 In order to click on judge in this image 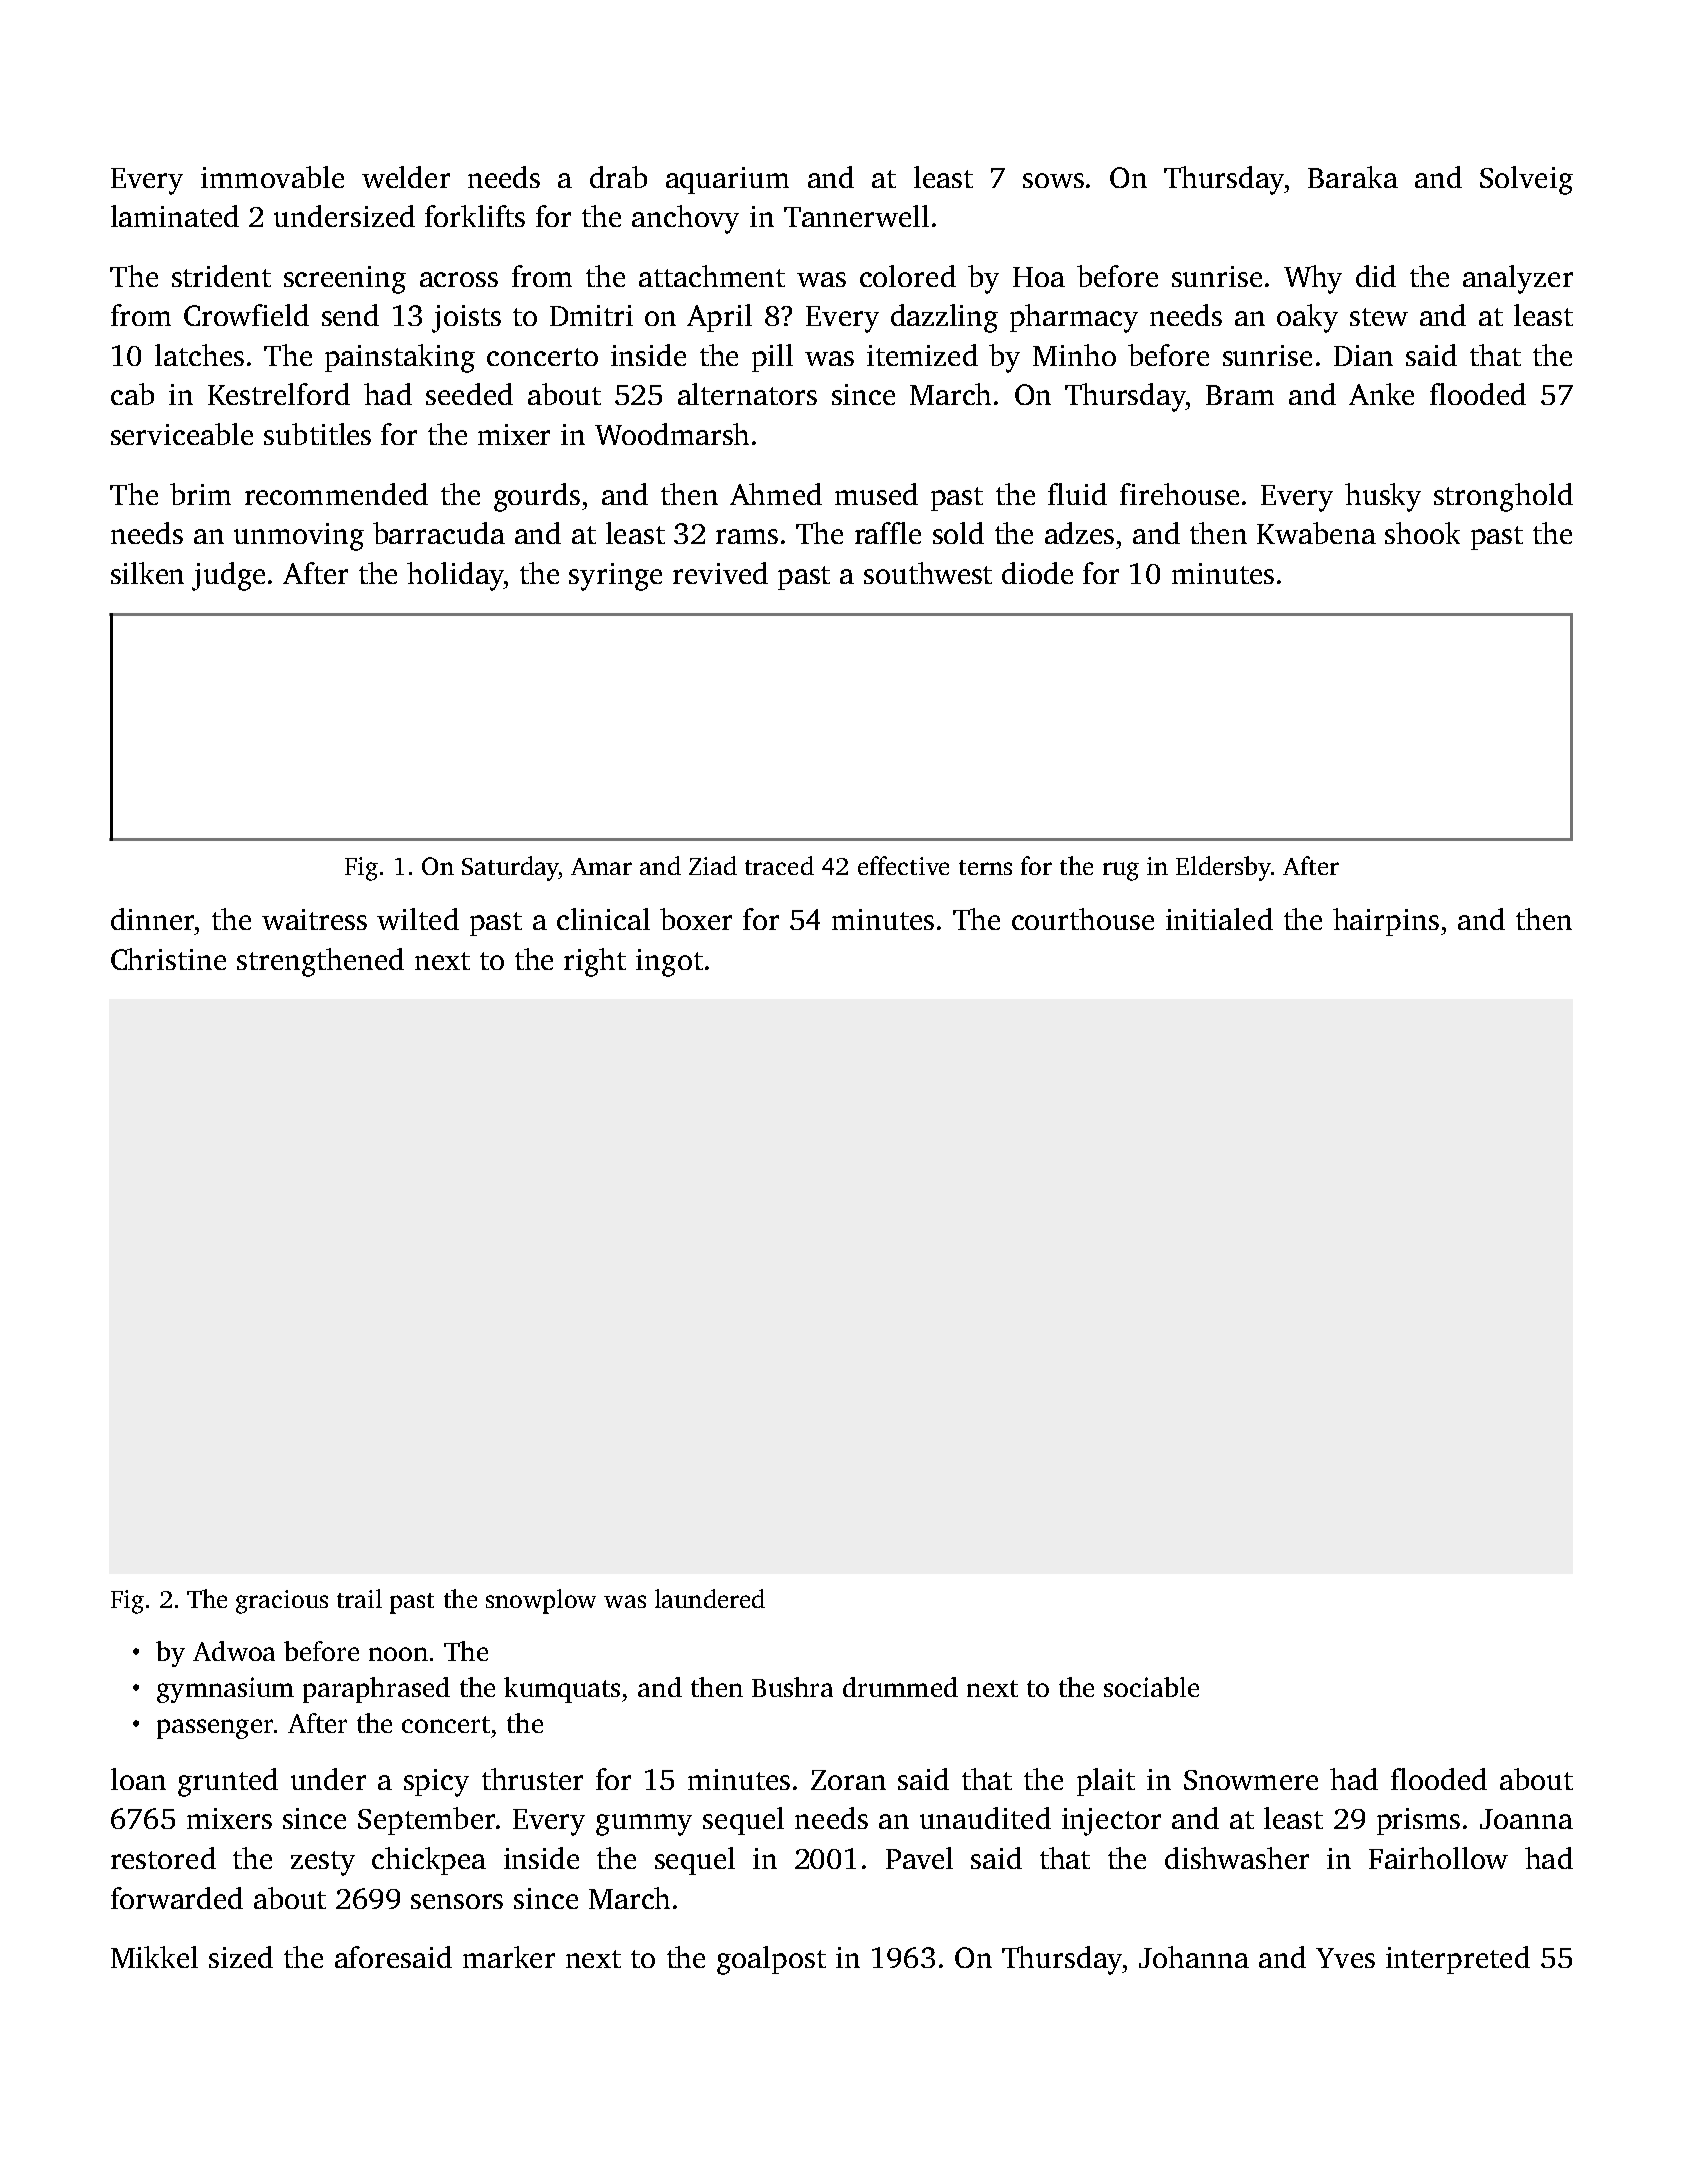, I will do `click(228, 576)`.
